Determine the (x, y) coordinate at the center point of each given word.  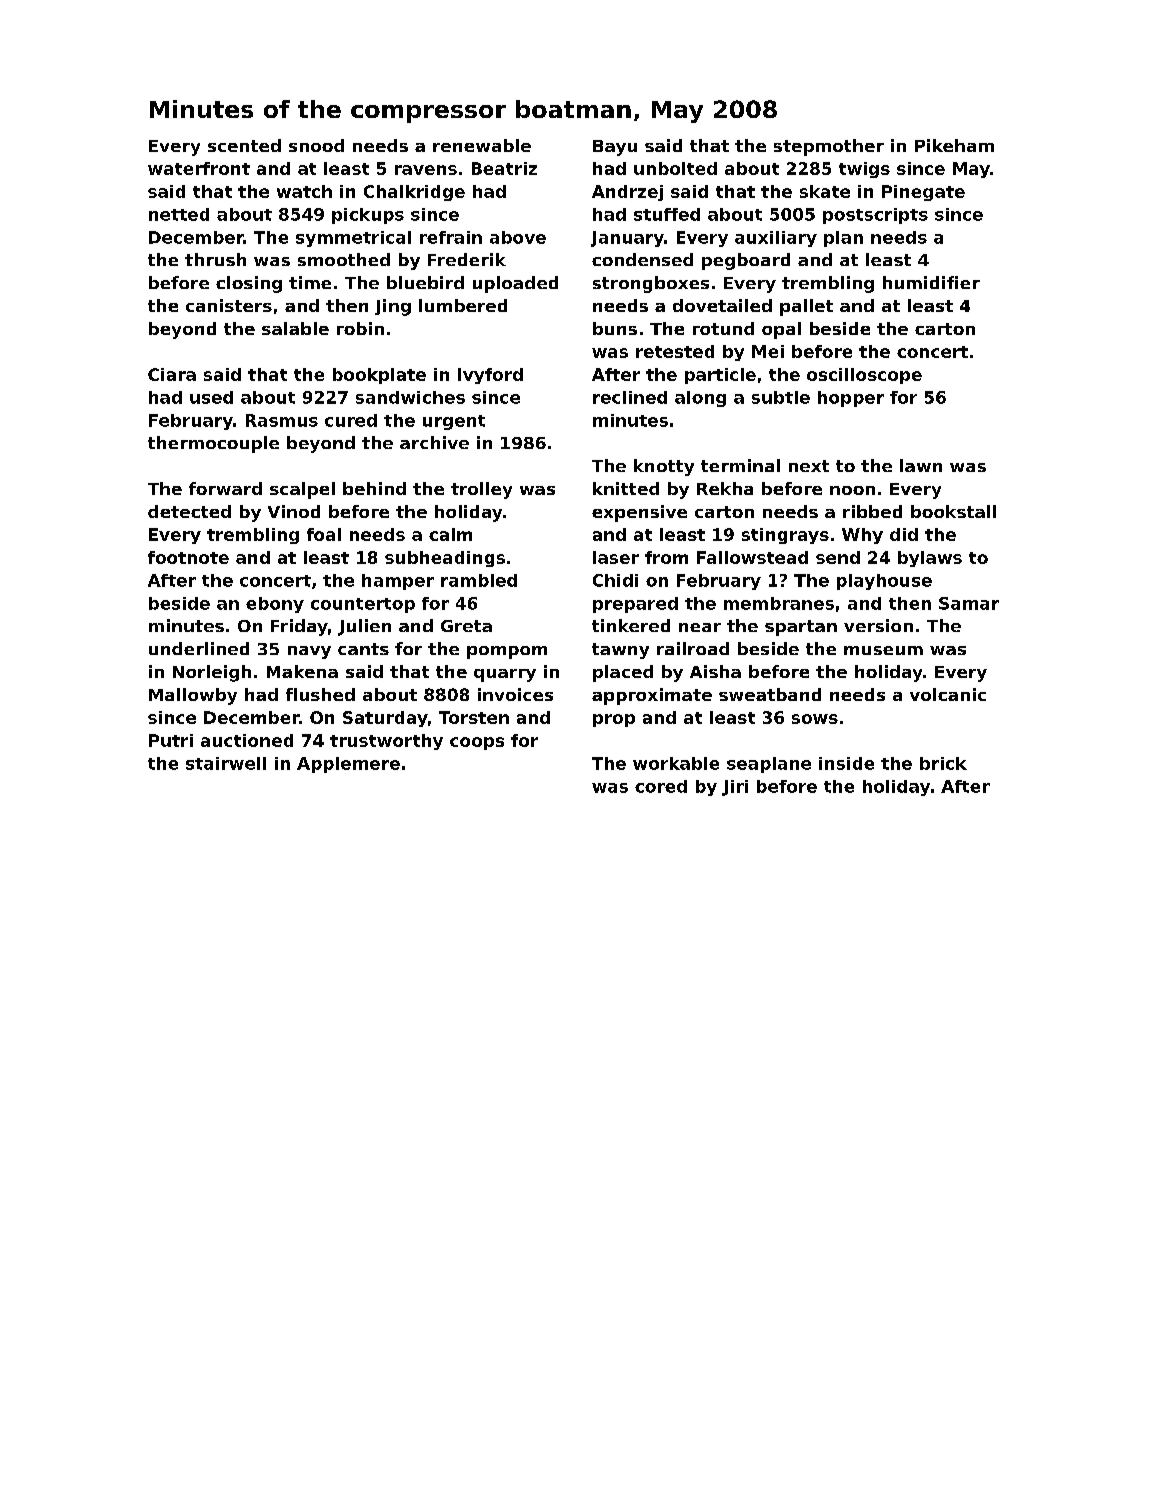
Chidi (615, 580)
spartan (801, 628)
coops (477, 743)
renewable (482, 145)
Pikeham (954, 145)
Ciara (172, 374)
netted (179, 214)
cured (351, 420)
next (809, 466)
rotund (723, 328)
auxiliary (776, 239)
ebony (275, 605)
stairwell (226, 763)
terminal (740, 465)
